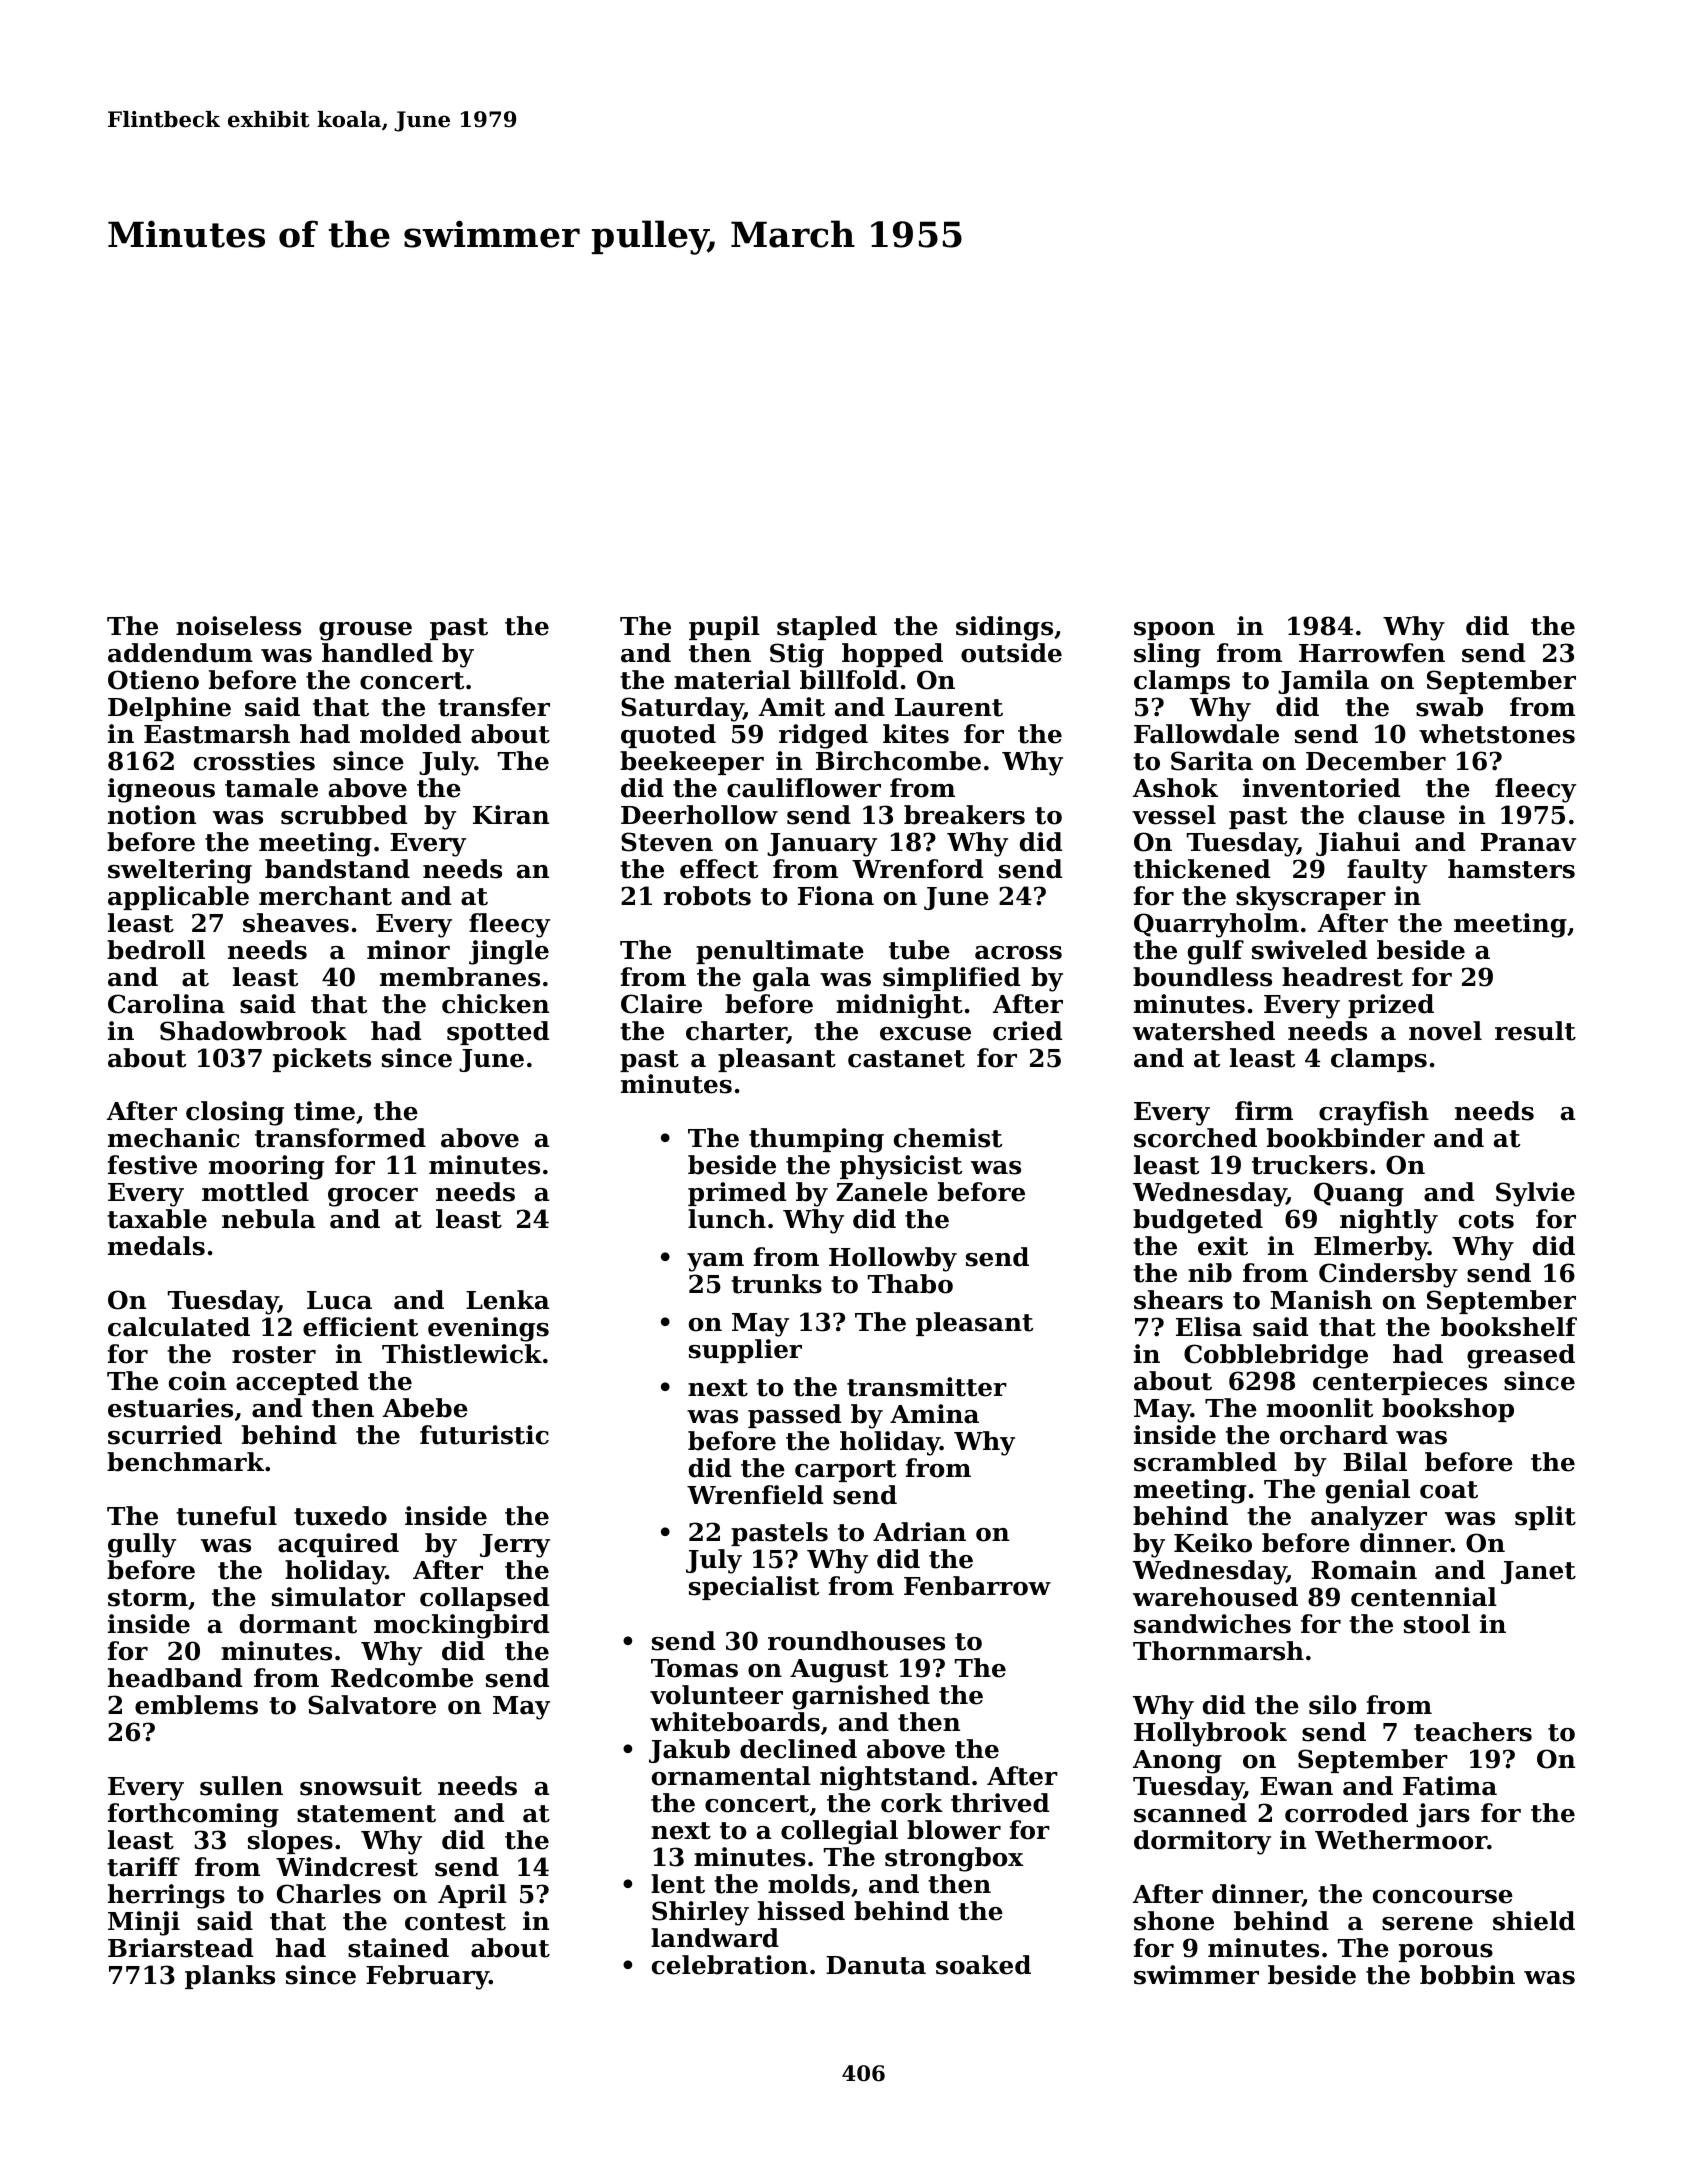  I want to click on transmitter, so click(927, 1387).
